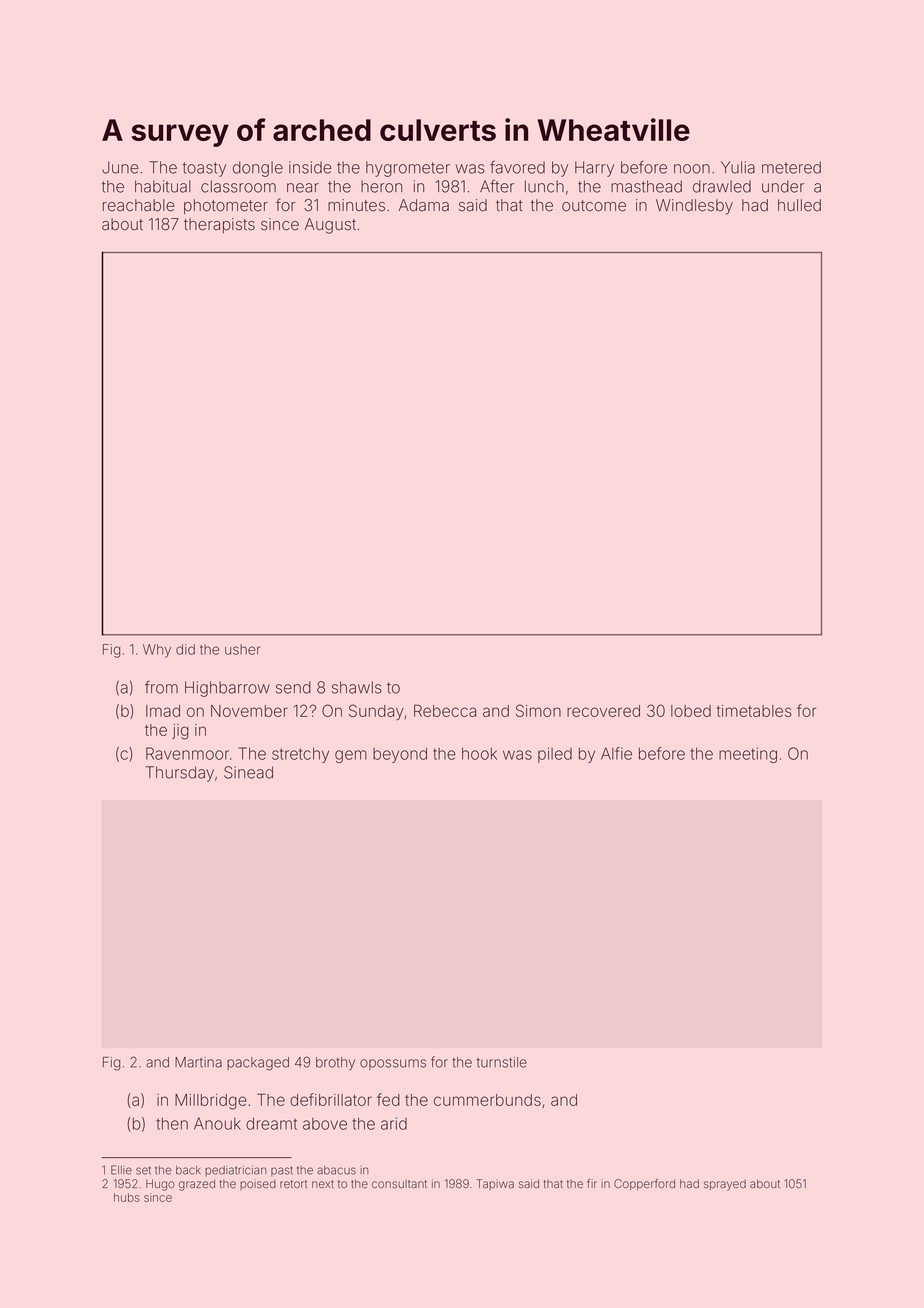 Image resolution: width=924 pixels, height=1308 pixels. I want to click on reachable, so click(139, 205).
